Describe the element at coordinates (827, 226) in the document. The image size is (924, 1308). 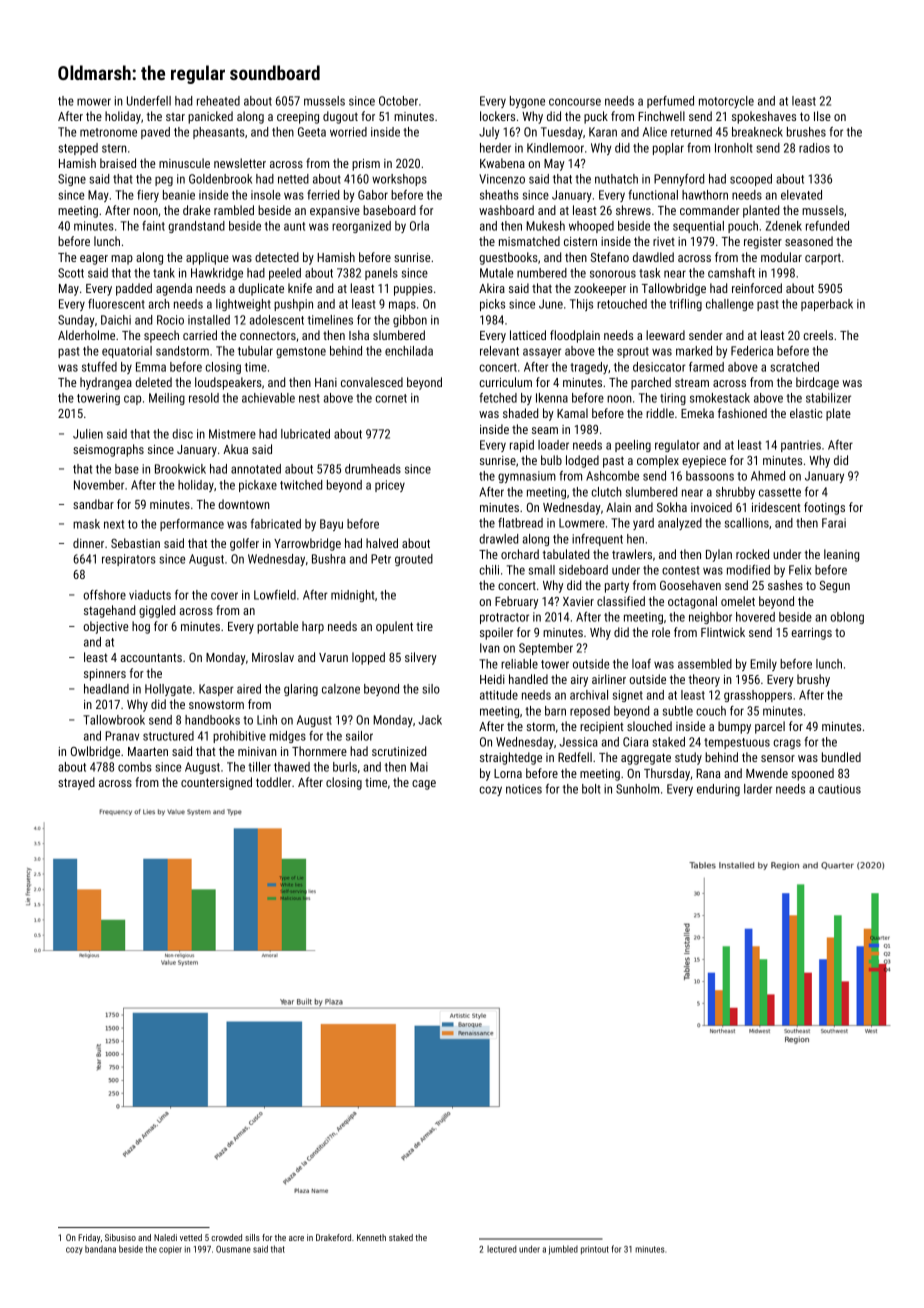
I see `refunded` at that location.
